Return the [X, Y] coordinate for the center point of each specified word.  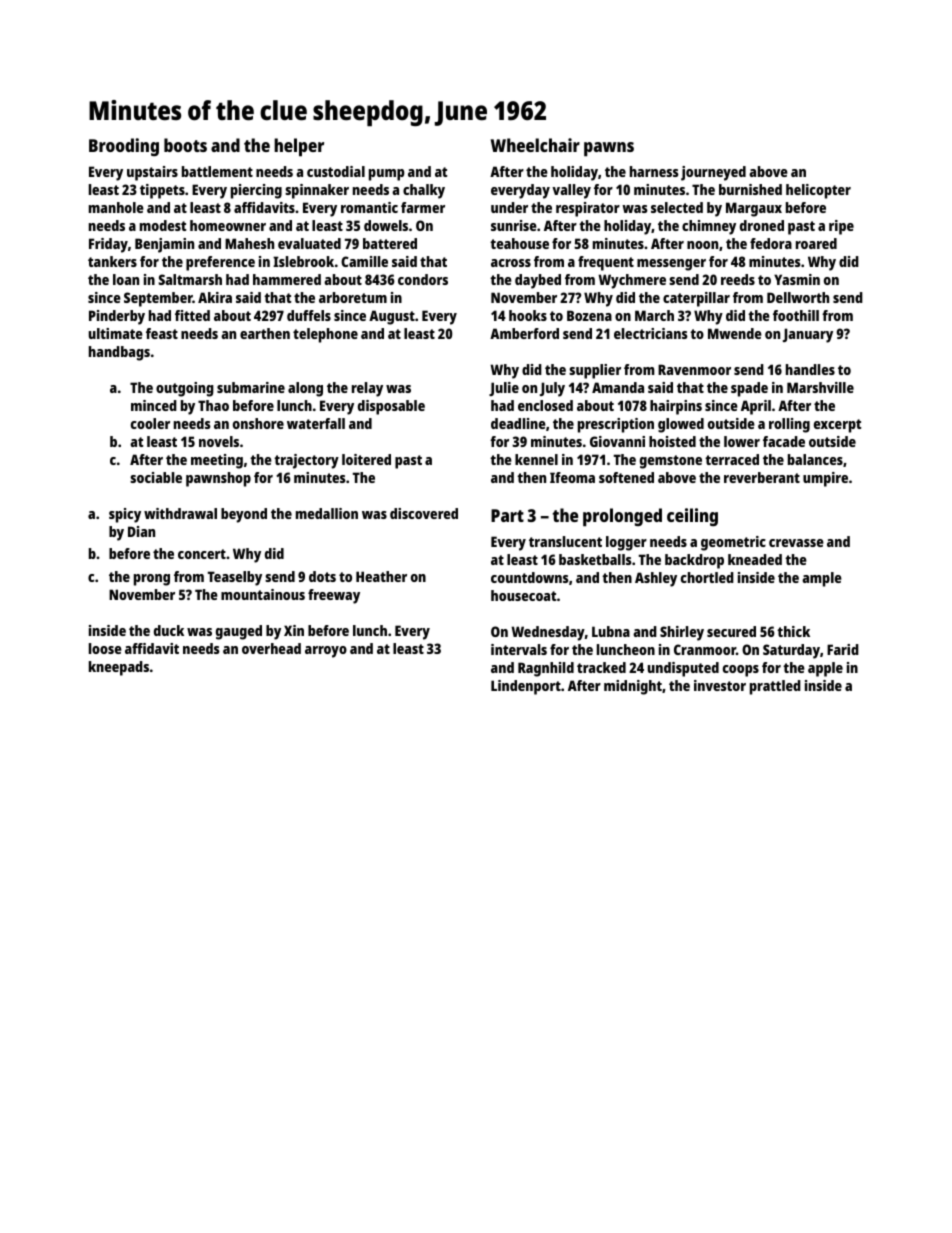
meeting [217, 461]
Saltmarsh [190, 279]
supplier [595, 371]
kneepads [119, 668]
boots [185, 145]
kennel [536, 459]
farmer [423, 207]
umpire [825, 479]
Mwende [735, 333]
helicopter [818, 191]
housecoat [523, 595]
